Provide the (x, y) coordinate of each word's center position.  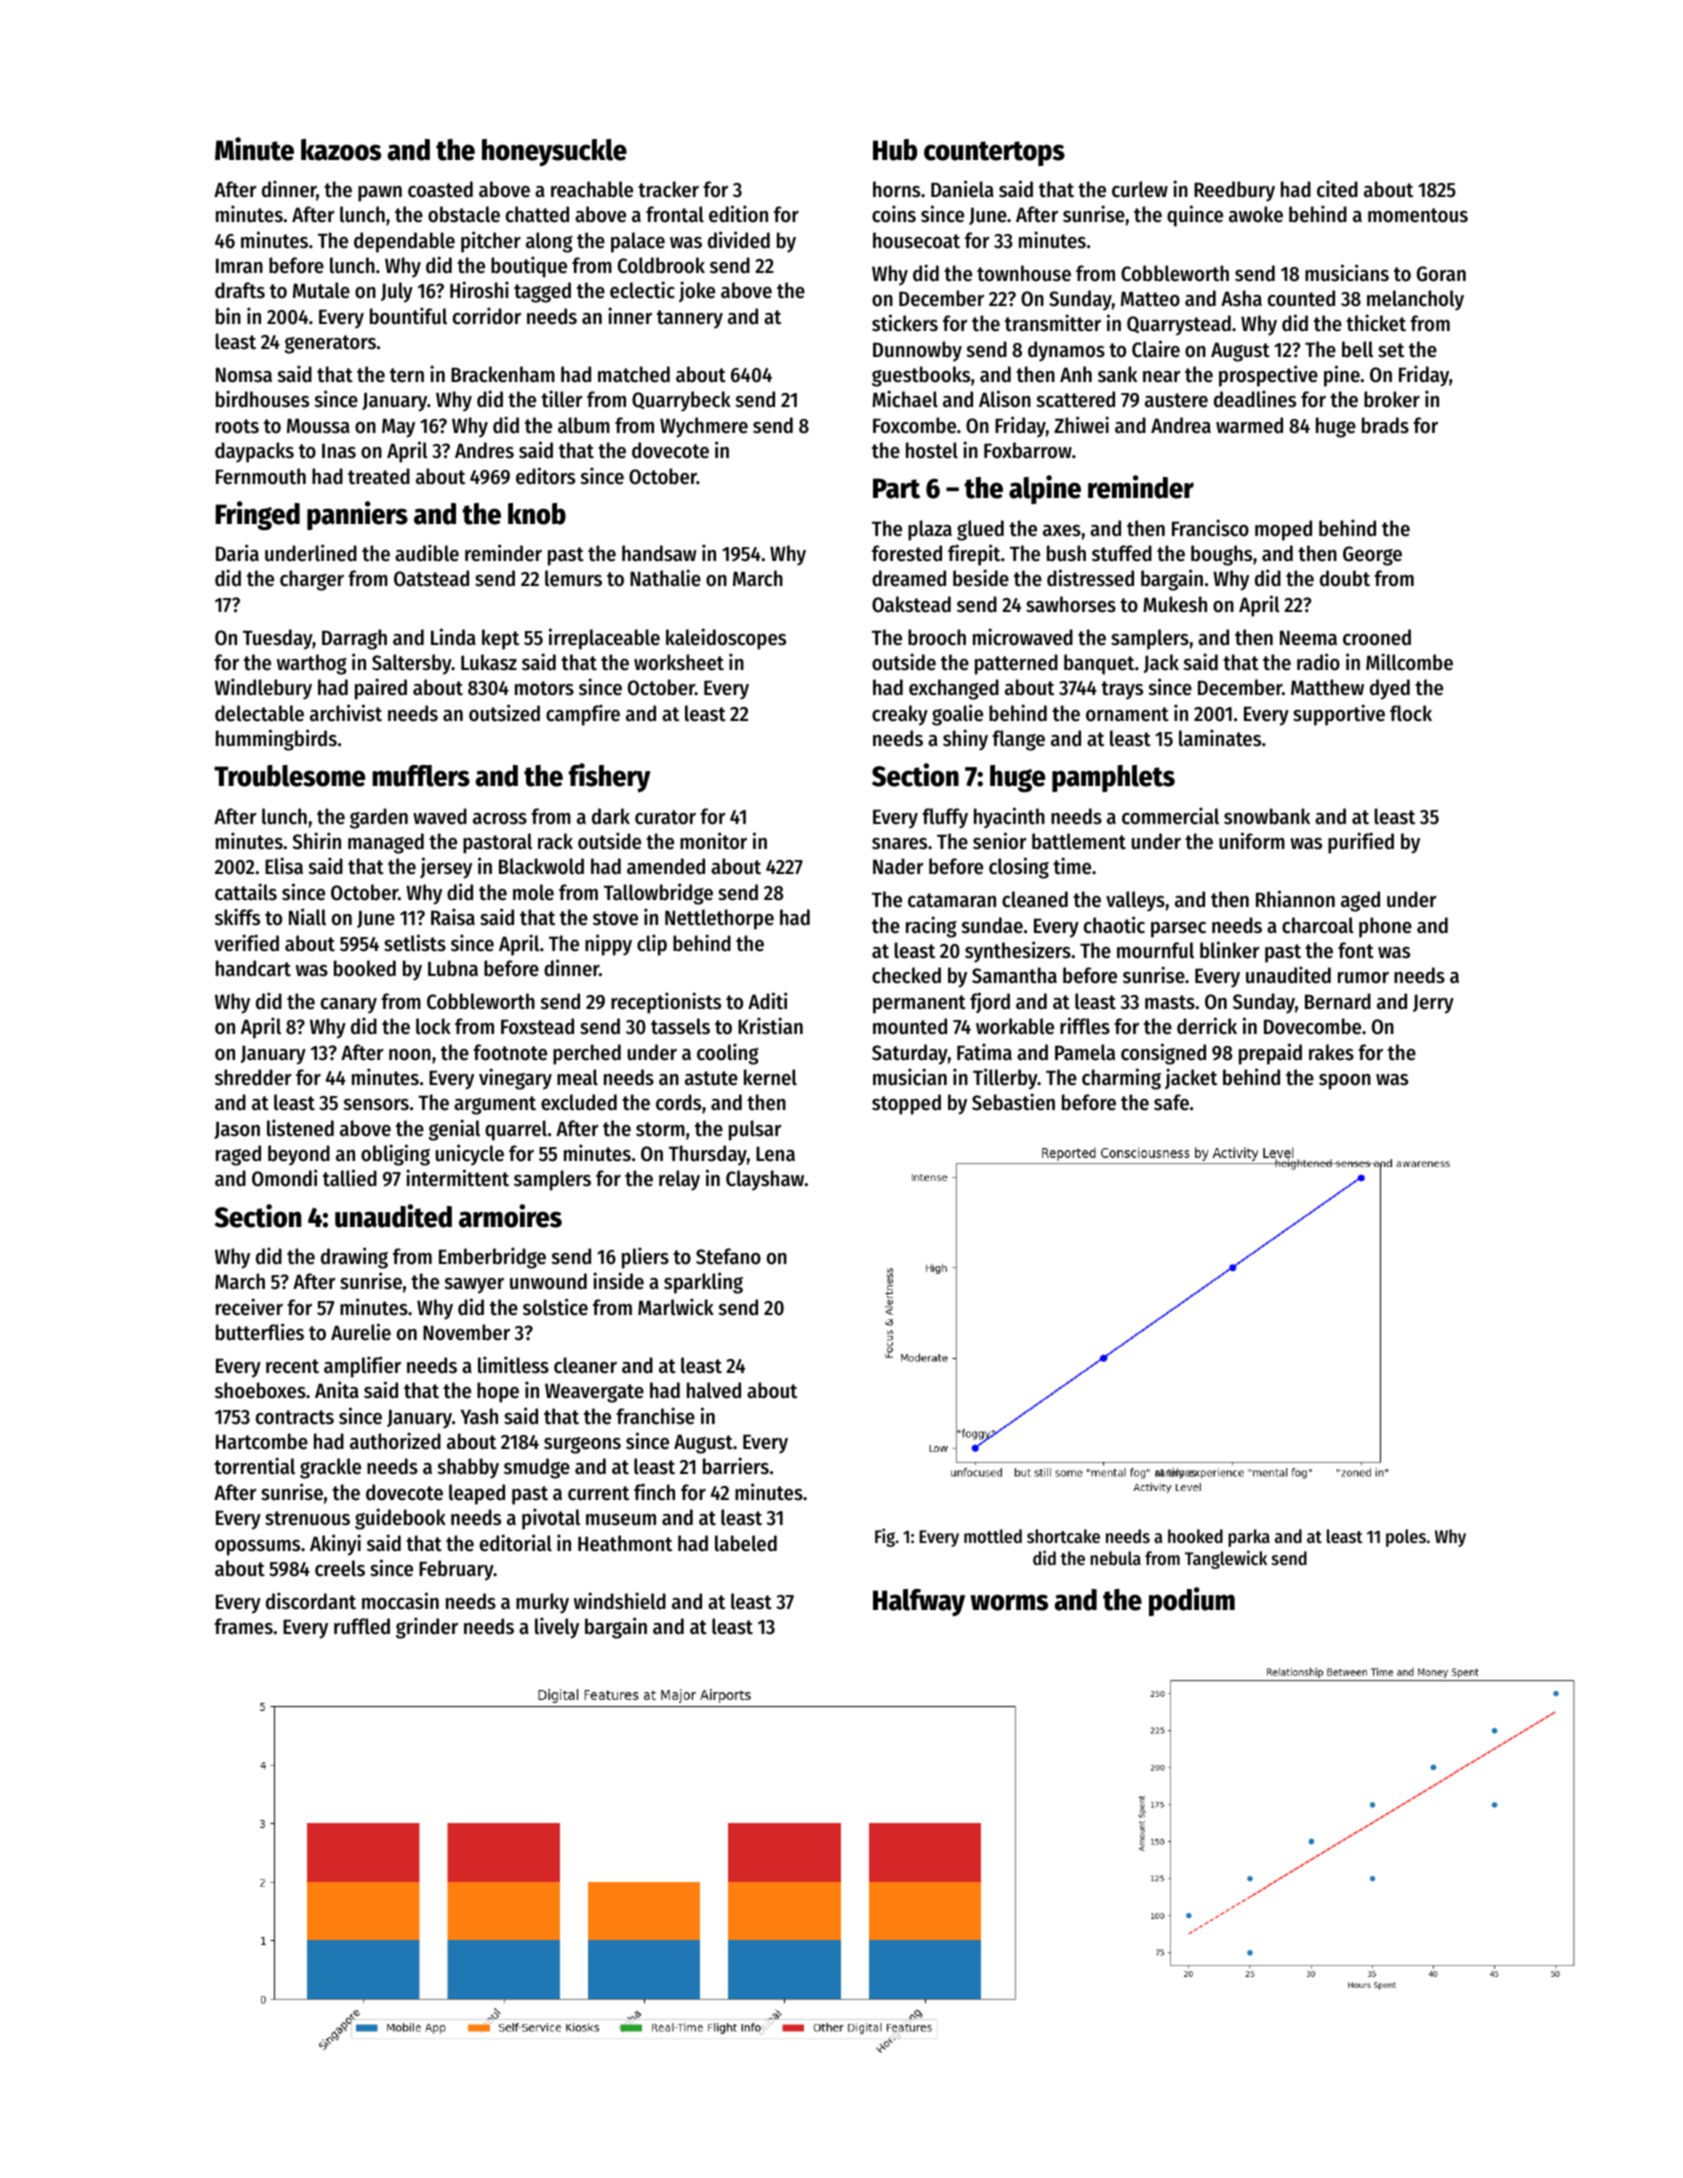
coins (894, 214)
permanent (919, 1004)
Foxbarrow (1028, 450)
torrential (254, 1466)
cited (1337, 189)
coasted (440, 189)
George (1372, 556)
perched (587, 1054)
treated (379, 476)
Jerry (1433, 1004)
